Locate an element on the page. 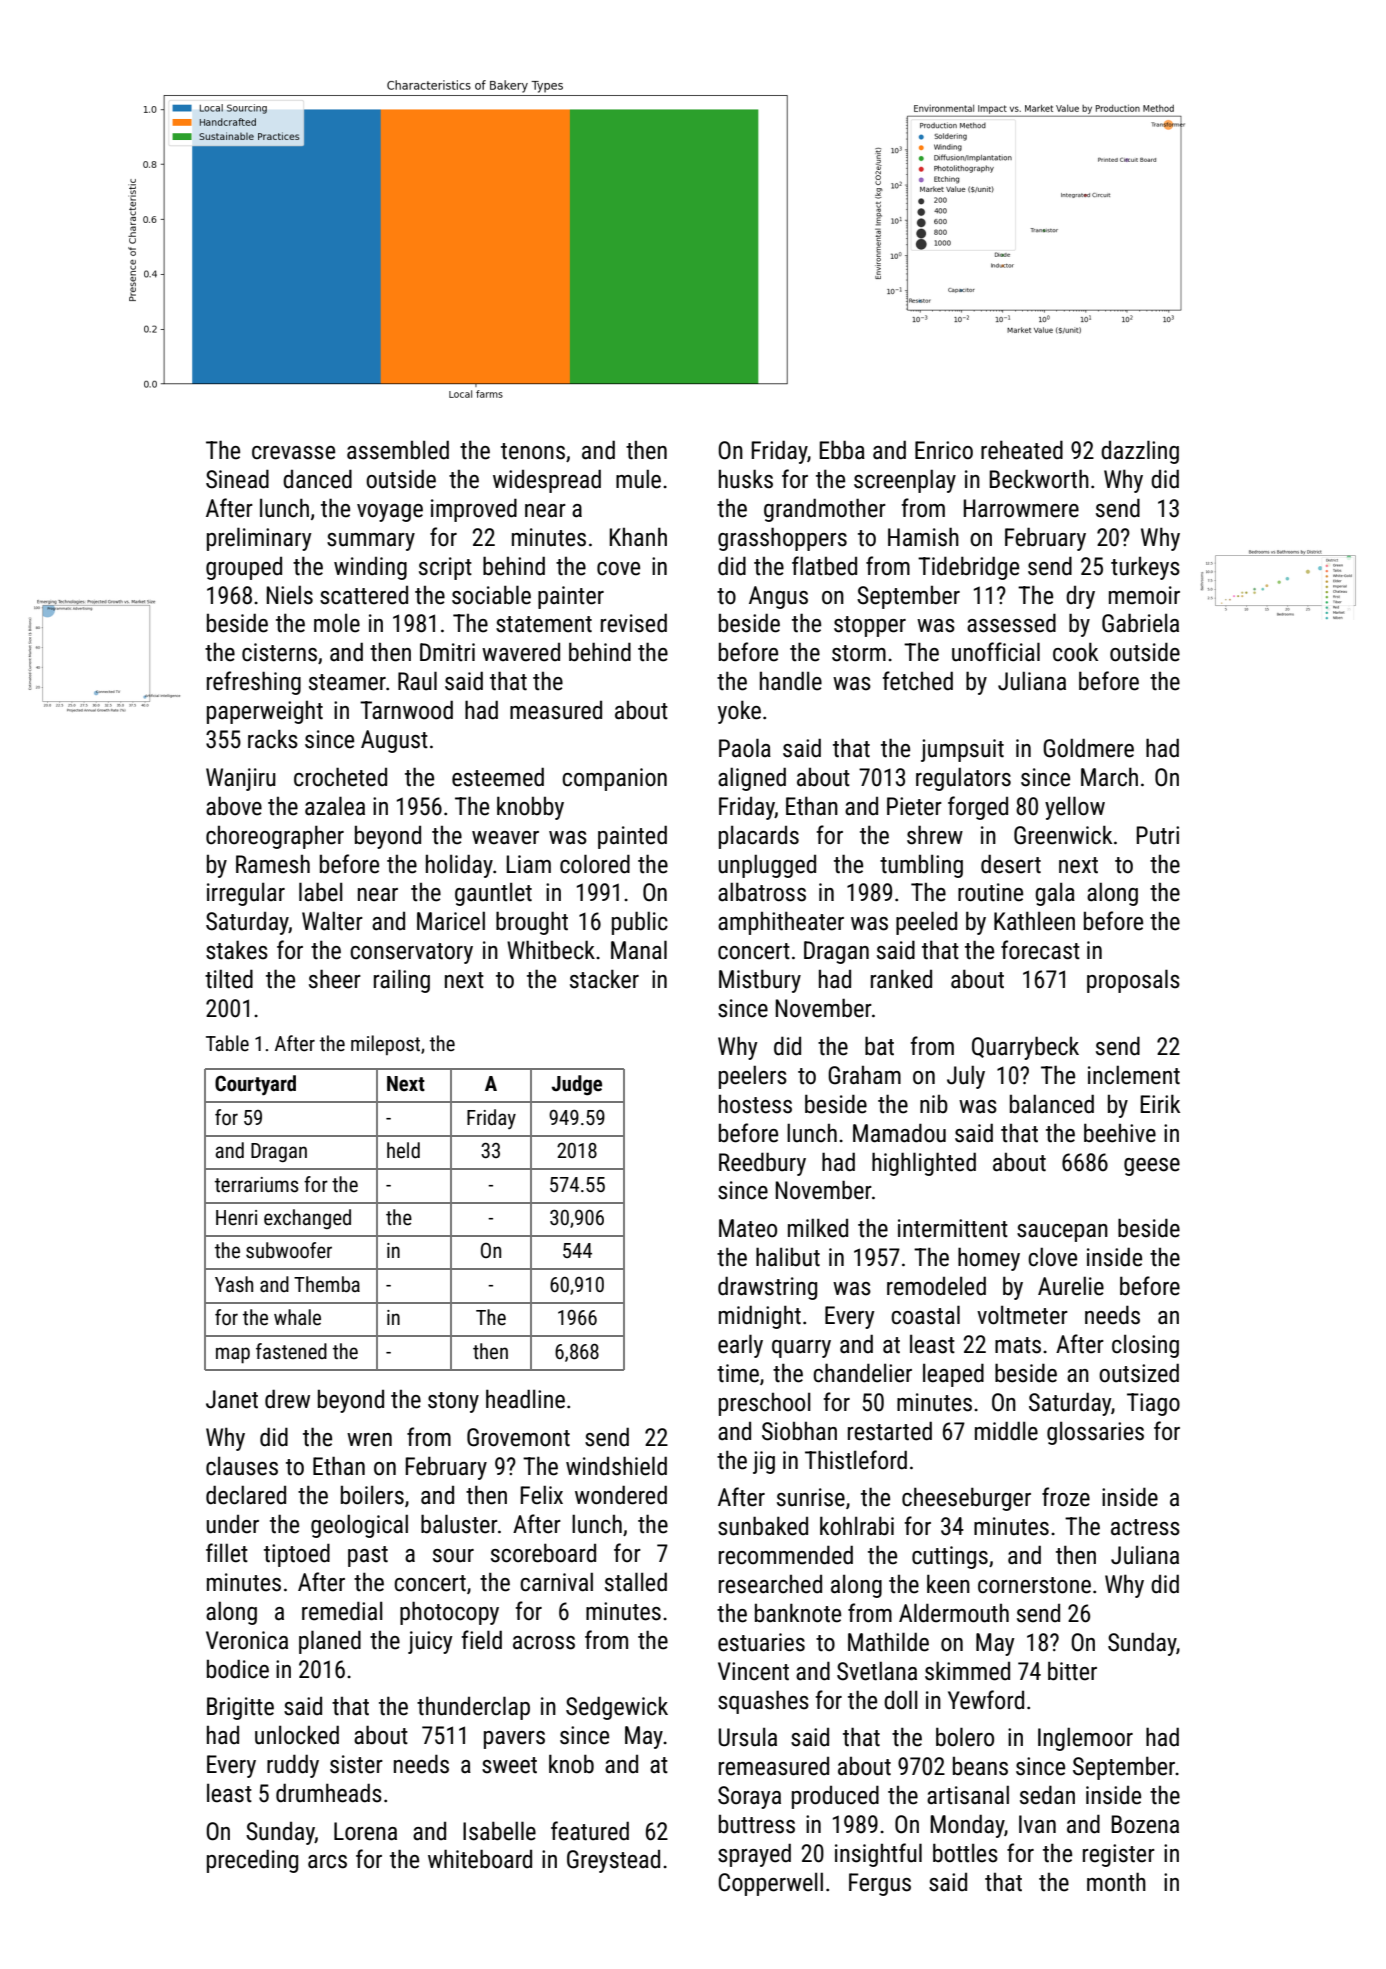  recommended is located at coordinates (786, 1555).
